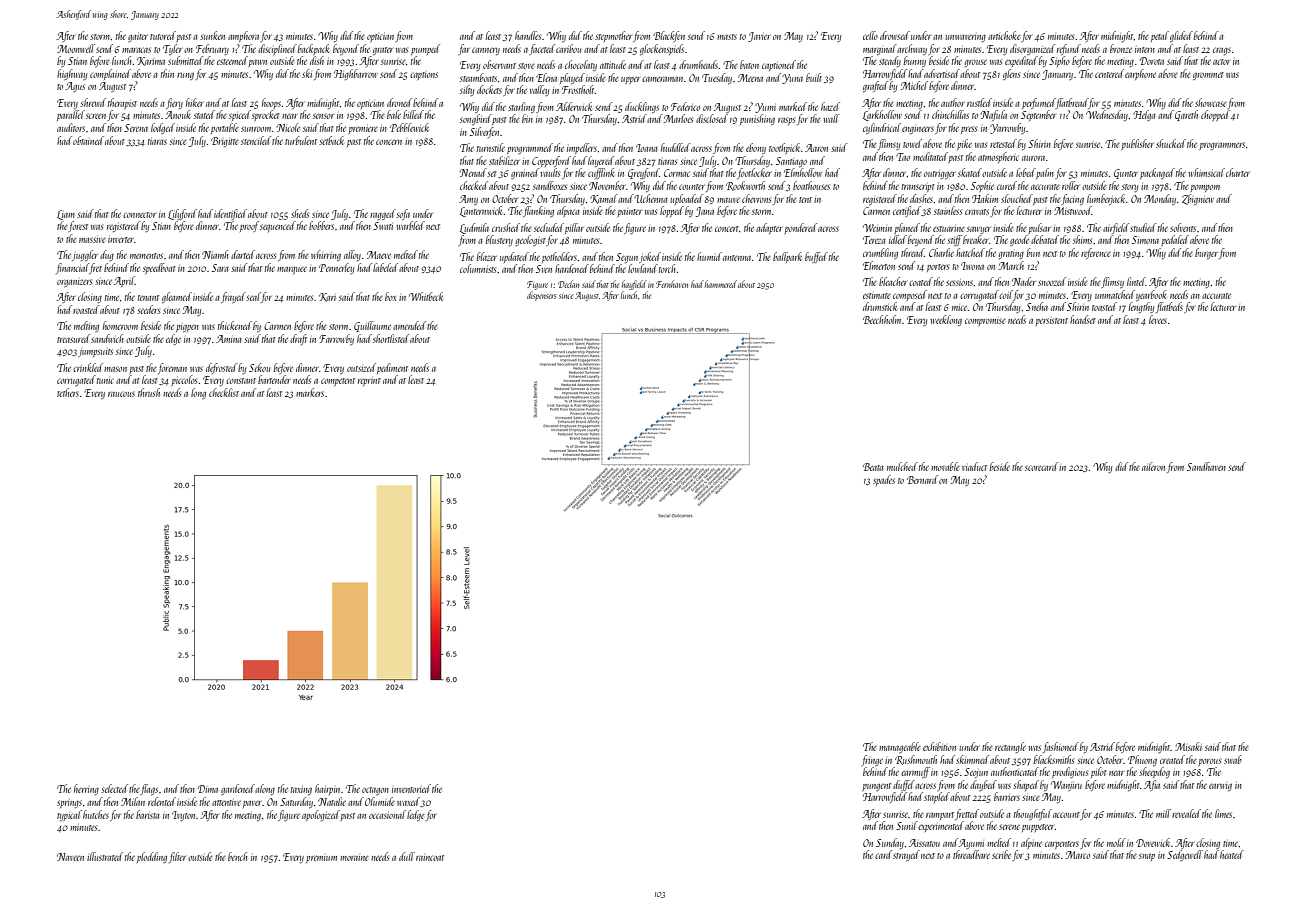  I want to click on chopped, so click(1215, 115).
